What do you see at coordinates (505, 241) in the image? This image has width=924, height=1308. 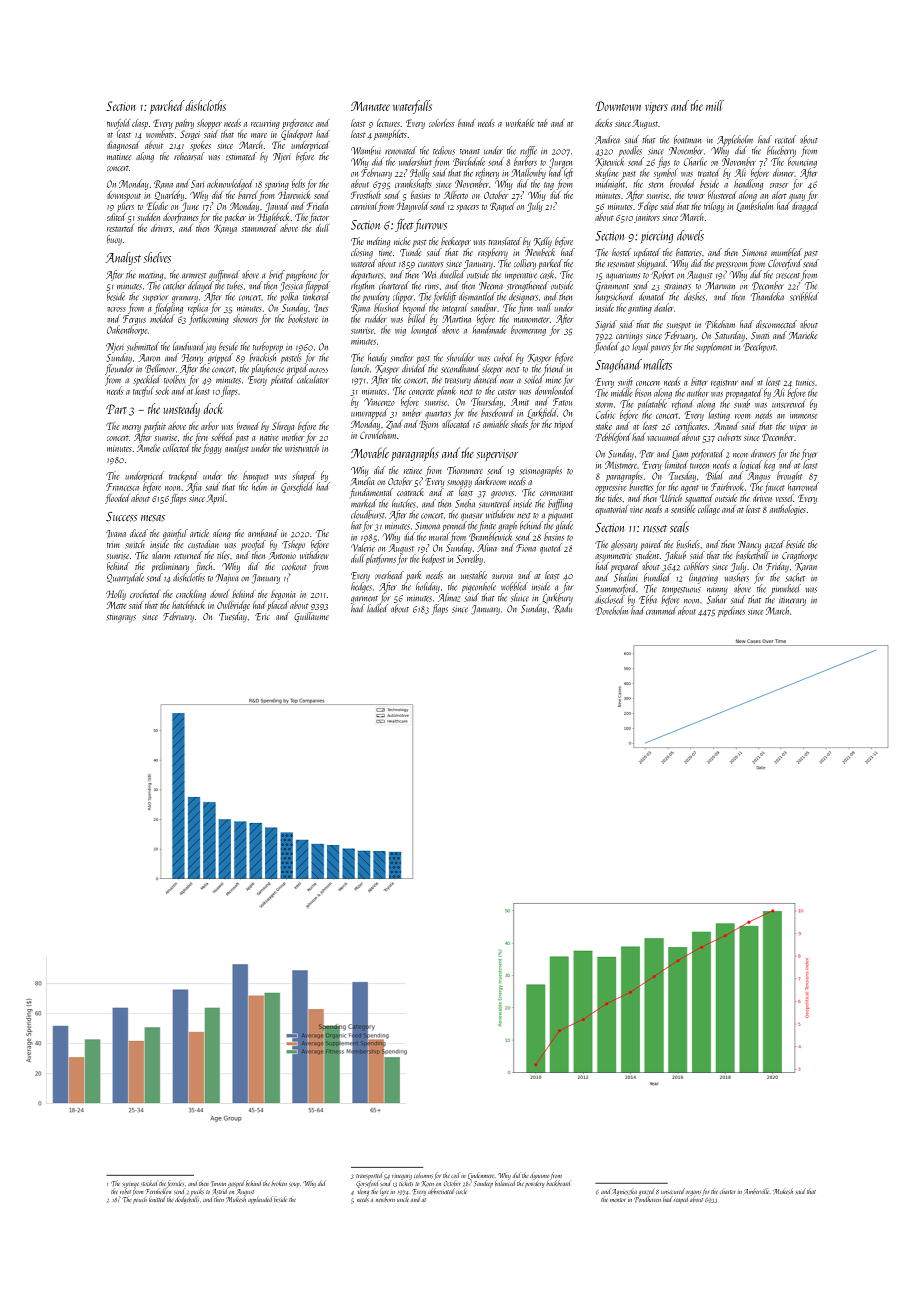 I see `translated` at bounding box center [505, 241].
